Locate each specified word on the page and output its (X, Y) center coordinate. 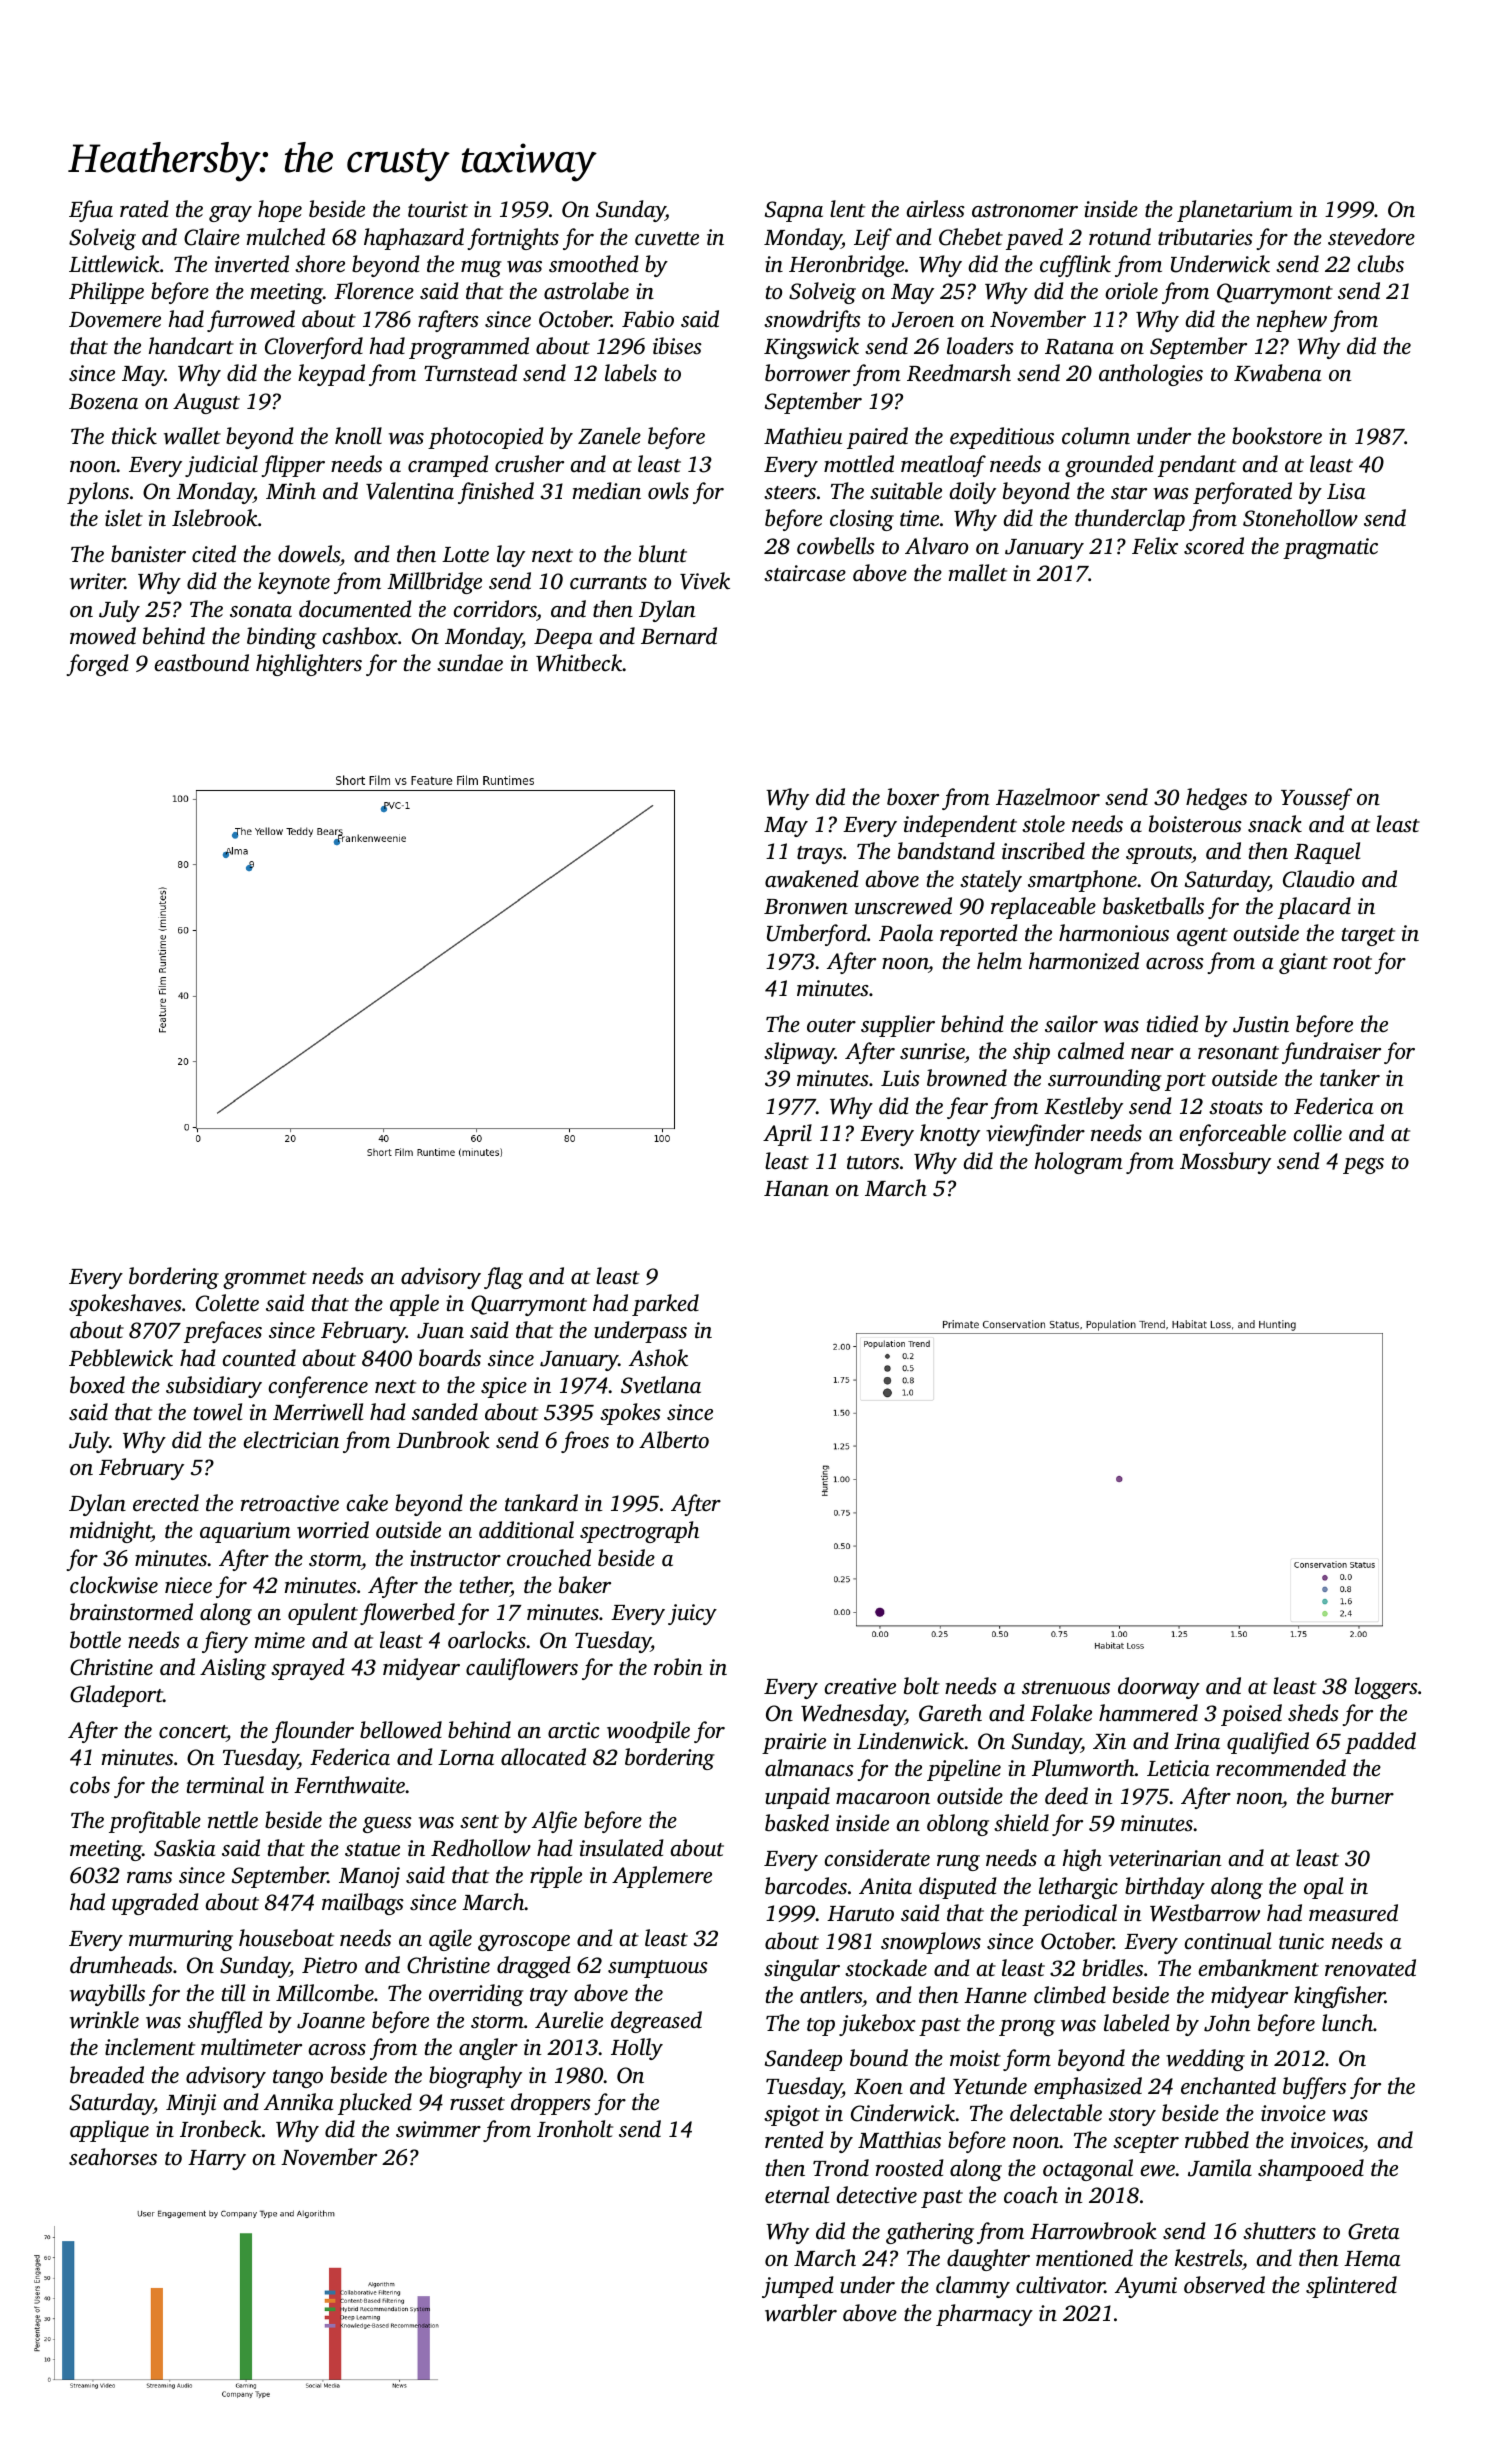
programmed (469, 348)
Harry (217, 2160)
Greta (1373, 2231)
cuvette (667, 239)
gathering (930, 2233)
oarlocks (487, 1640)
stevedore (1371, 237)
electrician (291, 1440)
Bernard (679, 636)
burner (1362, 1796)
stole (1043, 824)
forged (97, 665)
